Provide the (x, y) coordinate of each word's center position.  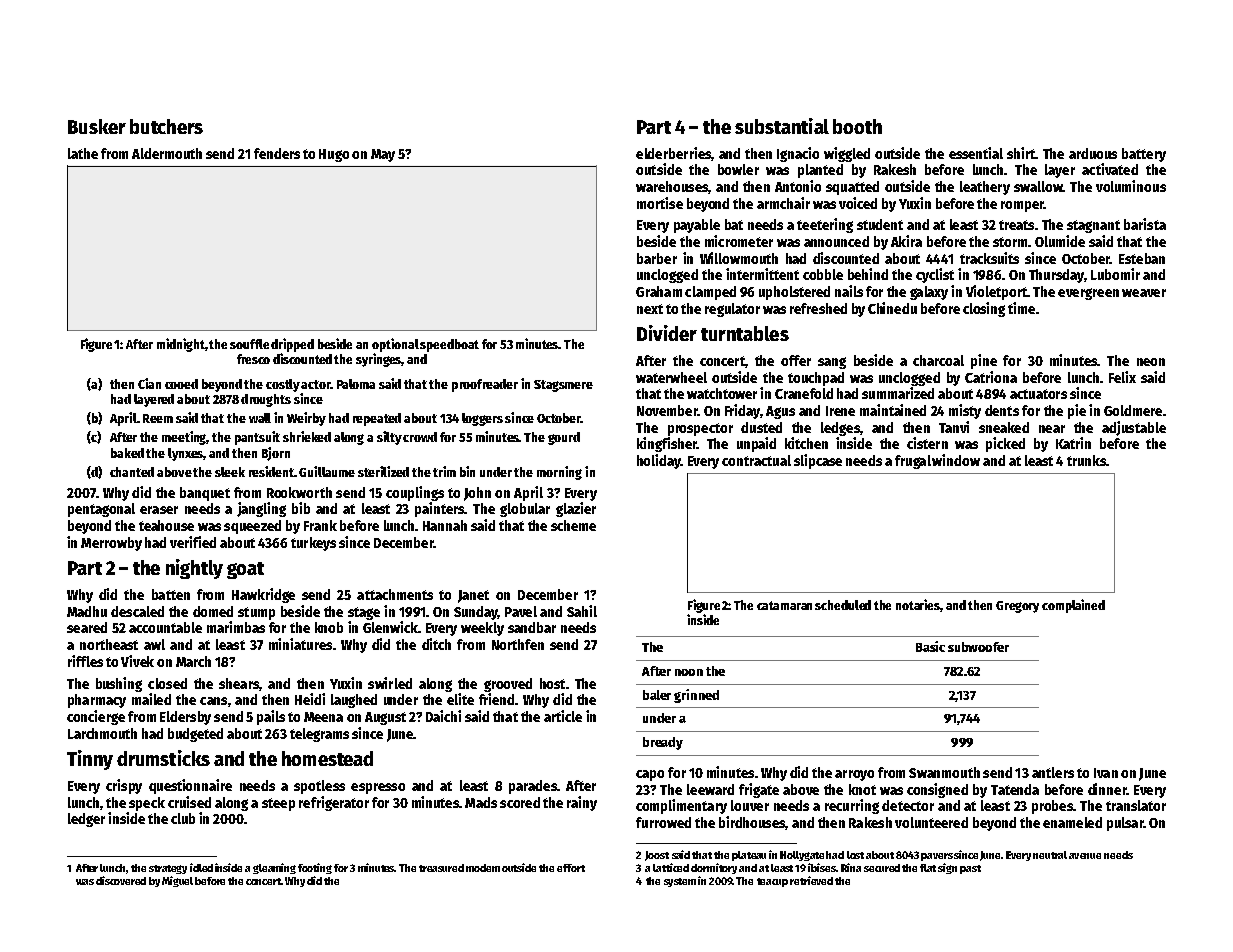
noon (689, 672)
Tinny (90, 760)
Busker (97, 126)
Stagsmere (563, 386)
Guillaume (327, 471)
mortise (660, 203)
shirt (1021, 153)
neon (1151, 362)
